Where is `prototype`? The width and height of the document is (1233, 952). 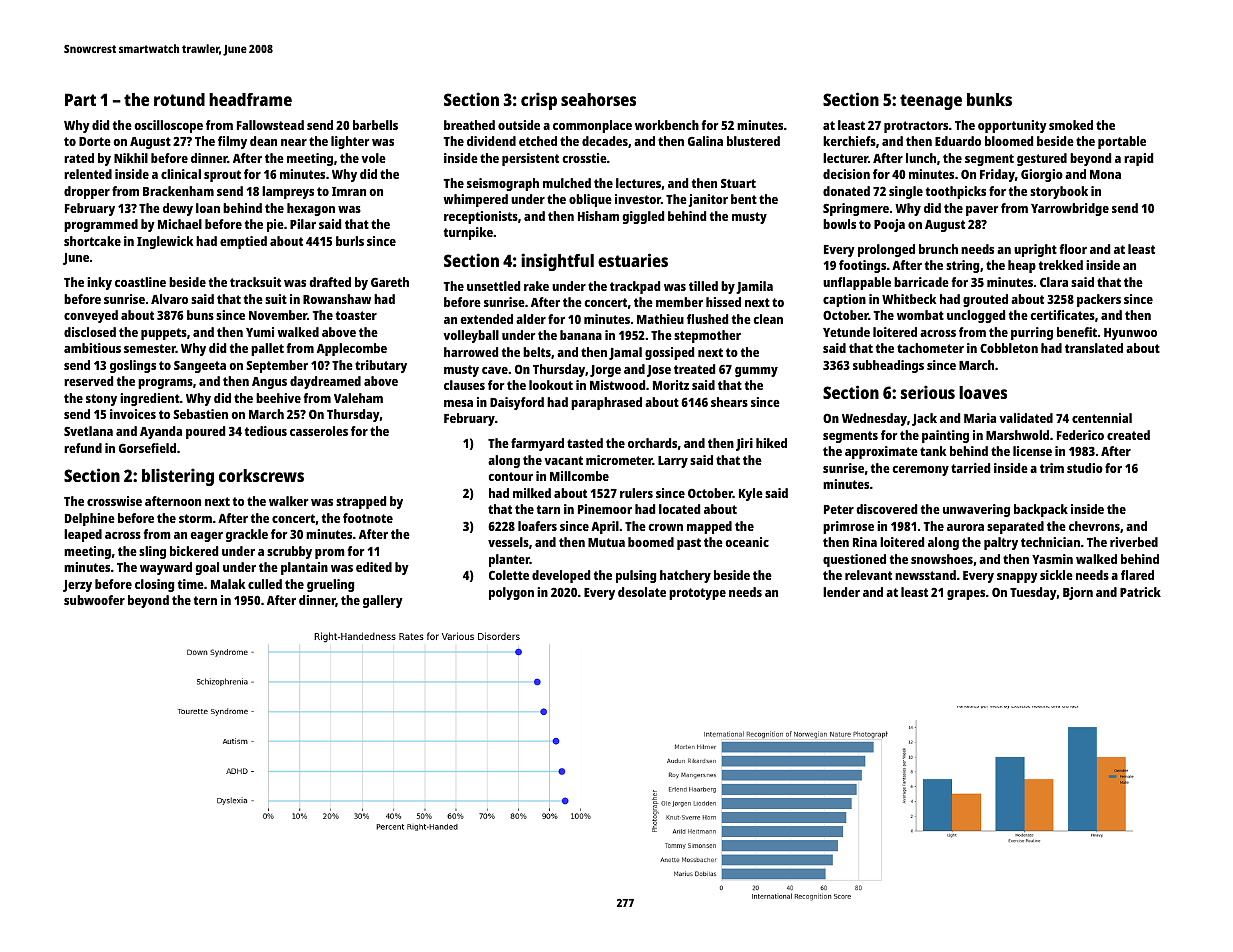
prototype is located at coordinates (697, 594).
